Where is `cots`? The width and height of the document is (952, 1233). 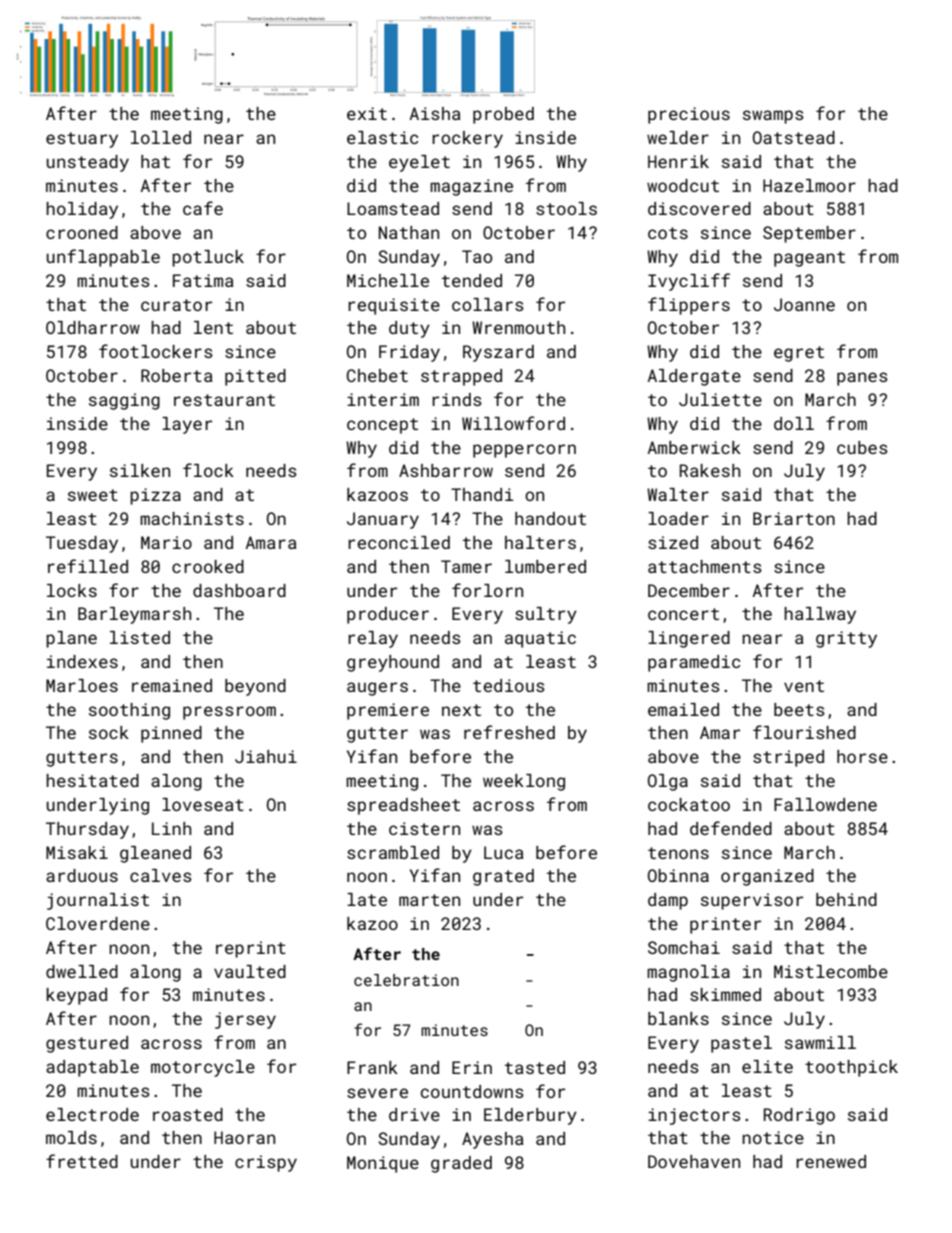 cots is located at coordinates (668, 233).
